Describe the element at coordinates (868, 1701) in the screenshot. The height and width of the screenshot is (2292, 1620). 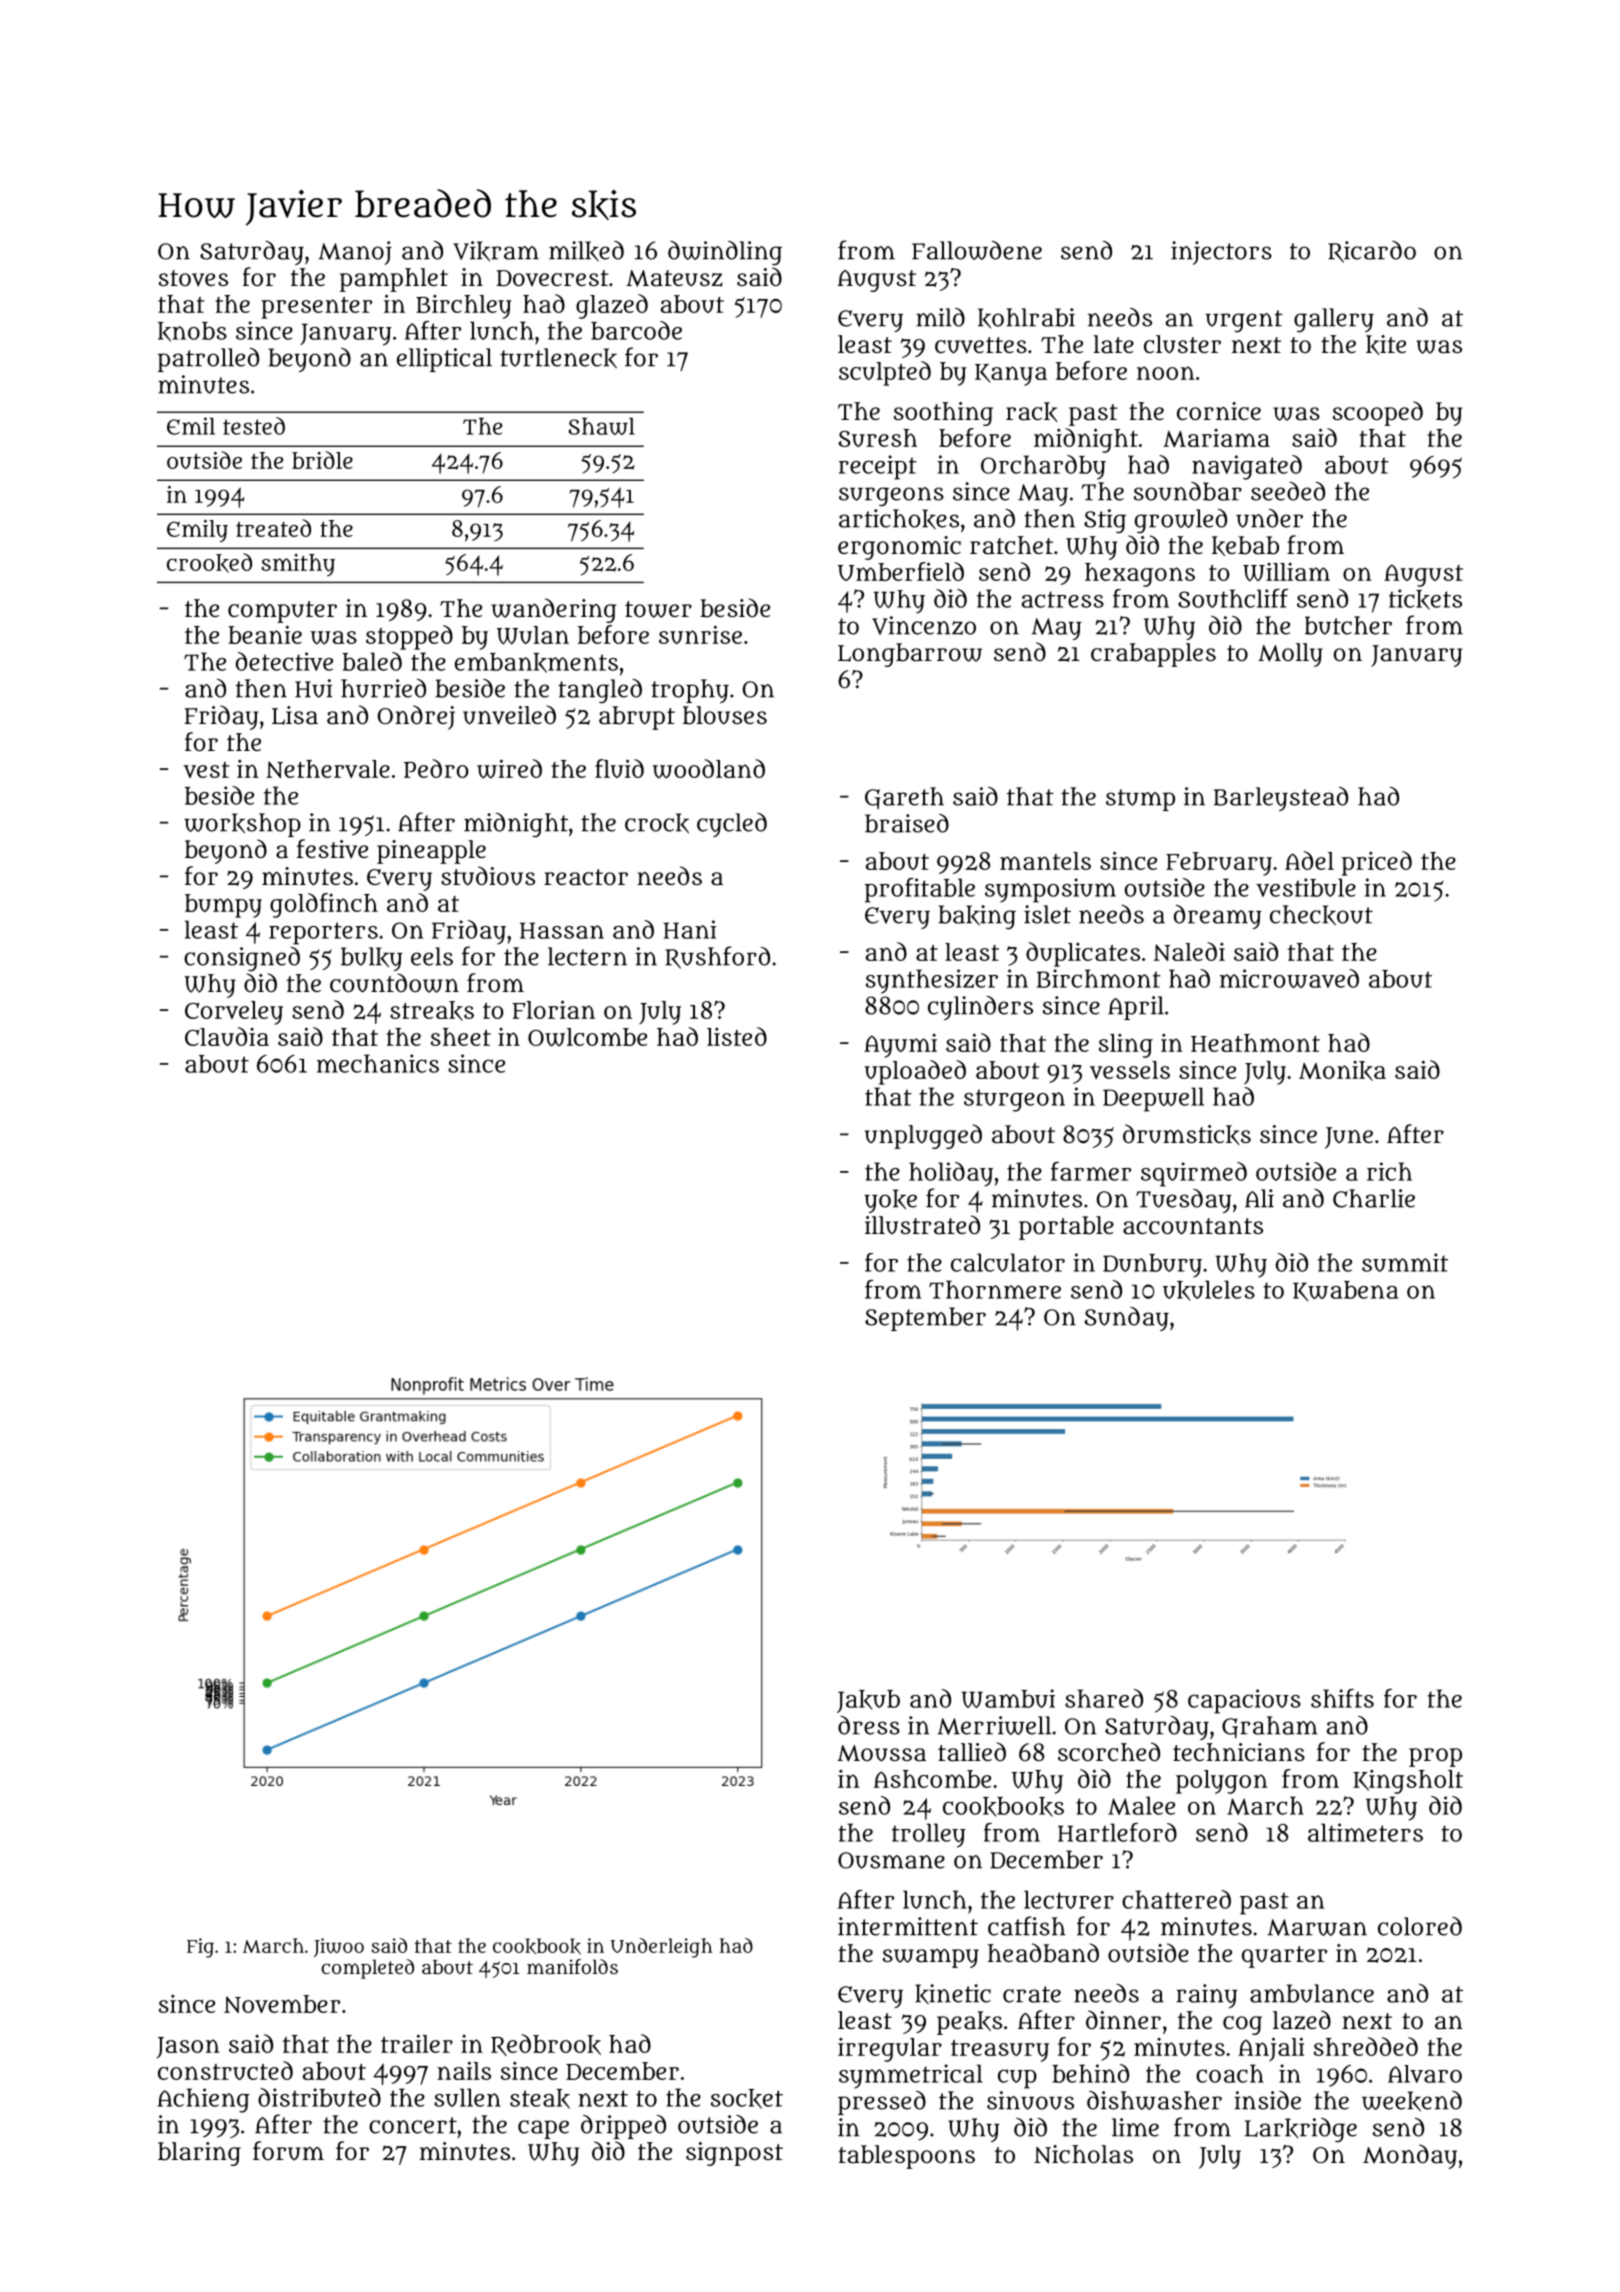
I see `Jakub` at that location.
